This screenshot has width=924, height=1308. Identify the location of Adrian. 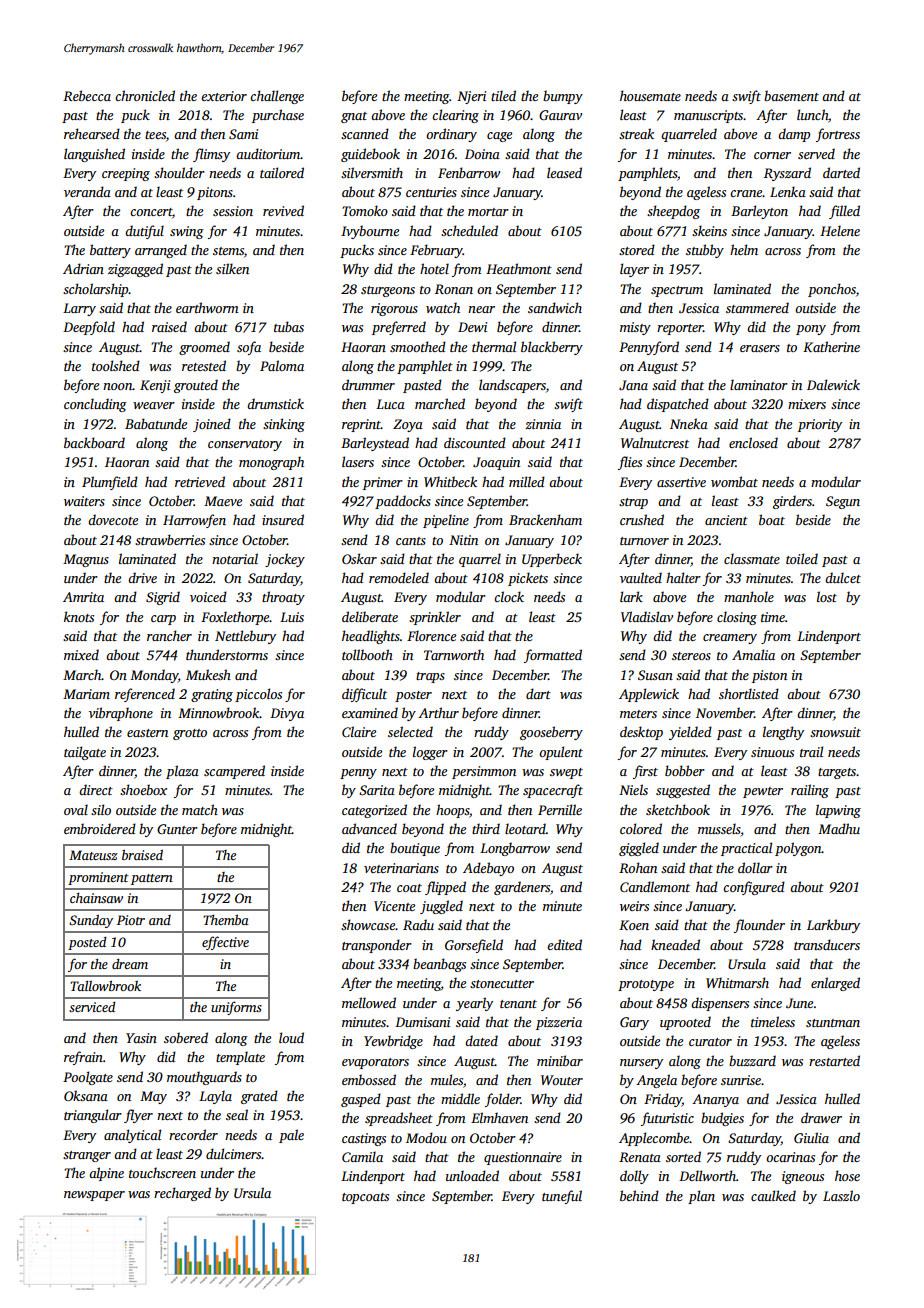
(83, 268).
